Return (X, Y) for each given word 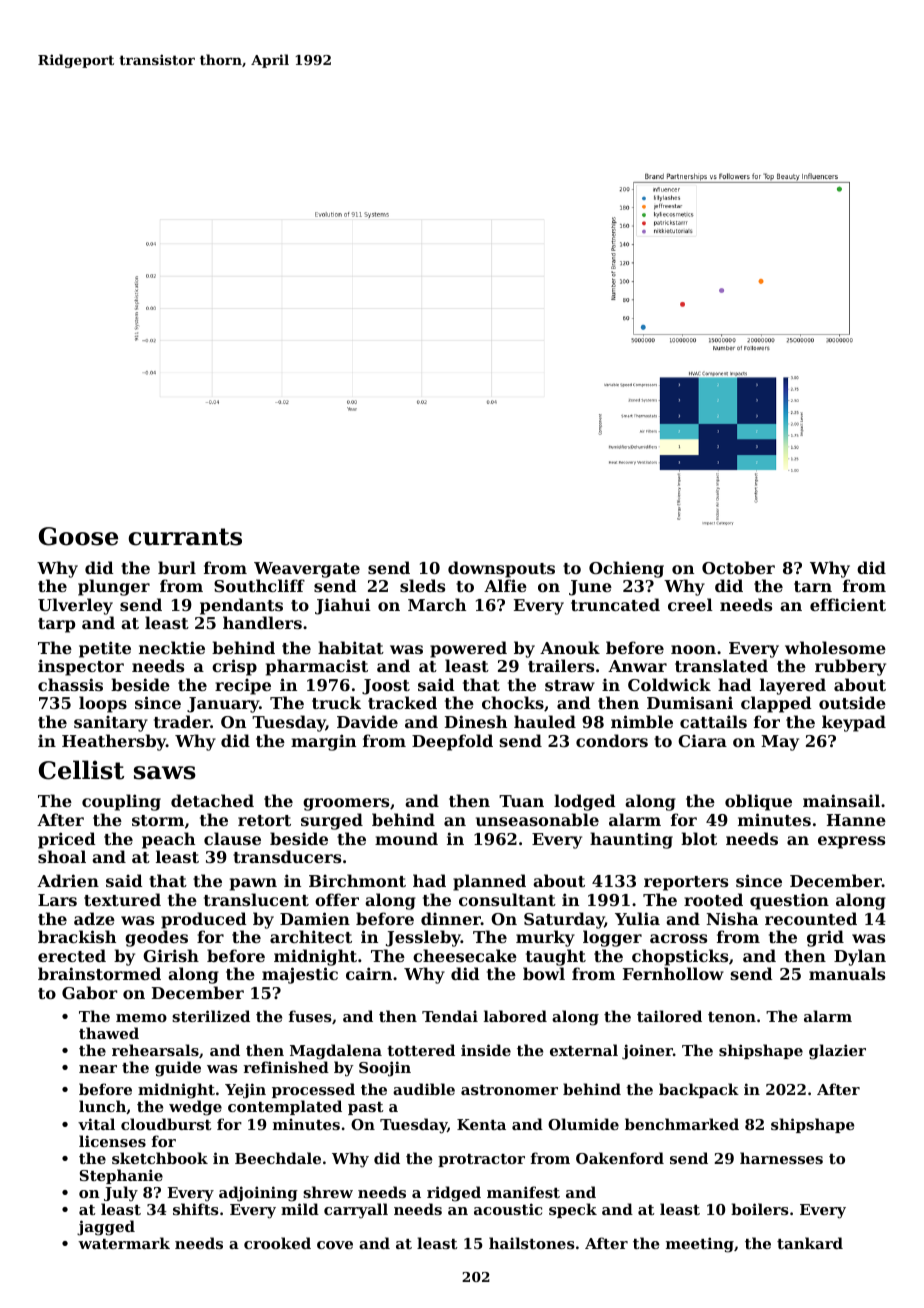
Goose (78, 536)
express (851, 842)
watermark (124, 1243)
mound (406, 838)
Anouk (570, 647)
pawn (253, 884)
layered (793, 686)
